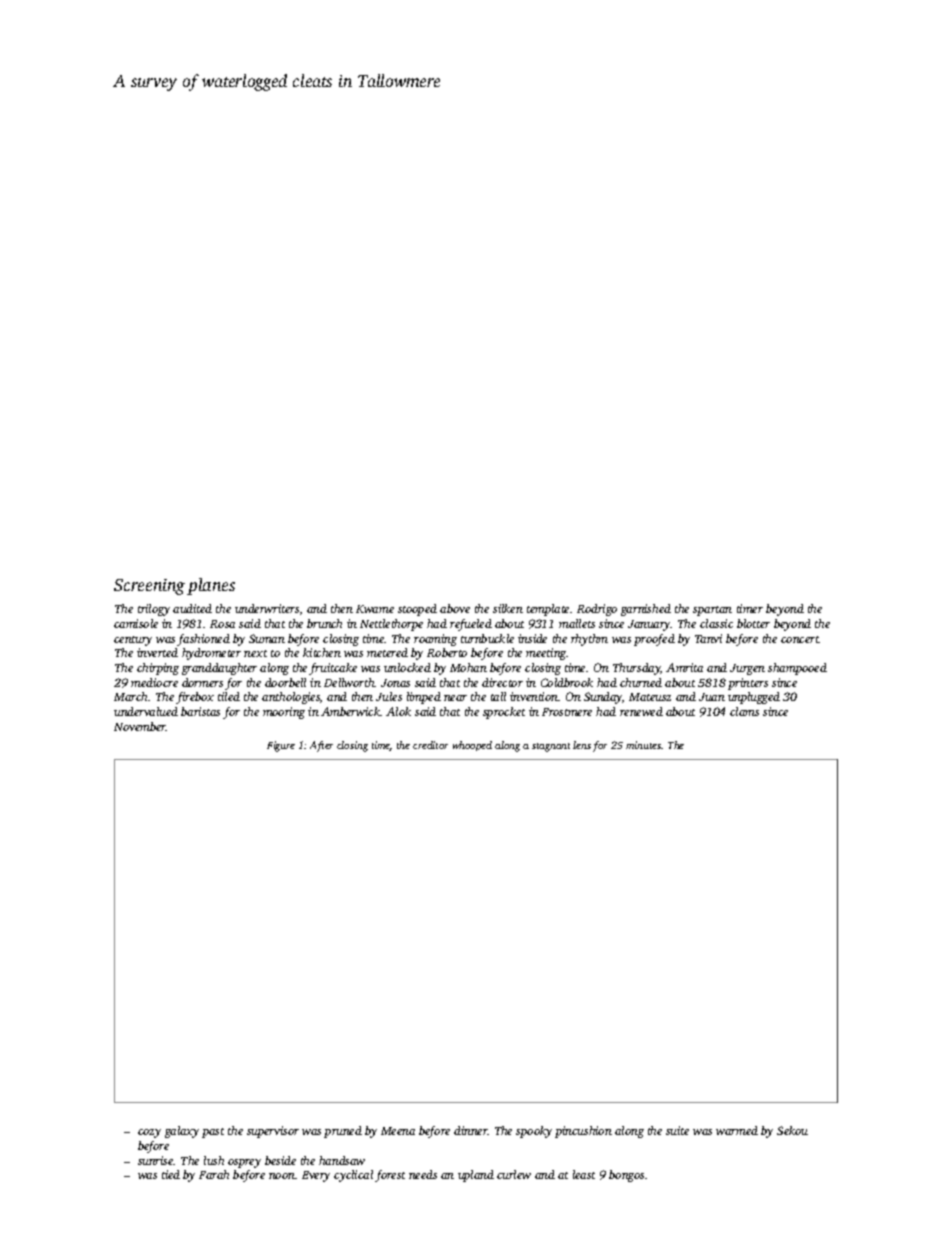 The width and height of the document is (952, 1233). What do you see at coordinates (712, 611) in the document?
I see `spartan` at bounding box center [712, 611].
